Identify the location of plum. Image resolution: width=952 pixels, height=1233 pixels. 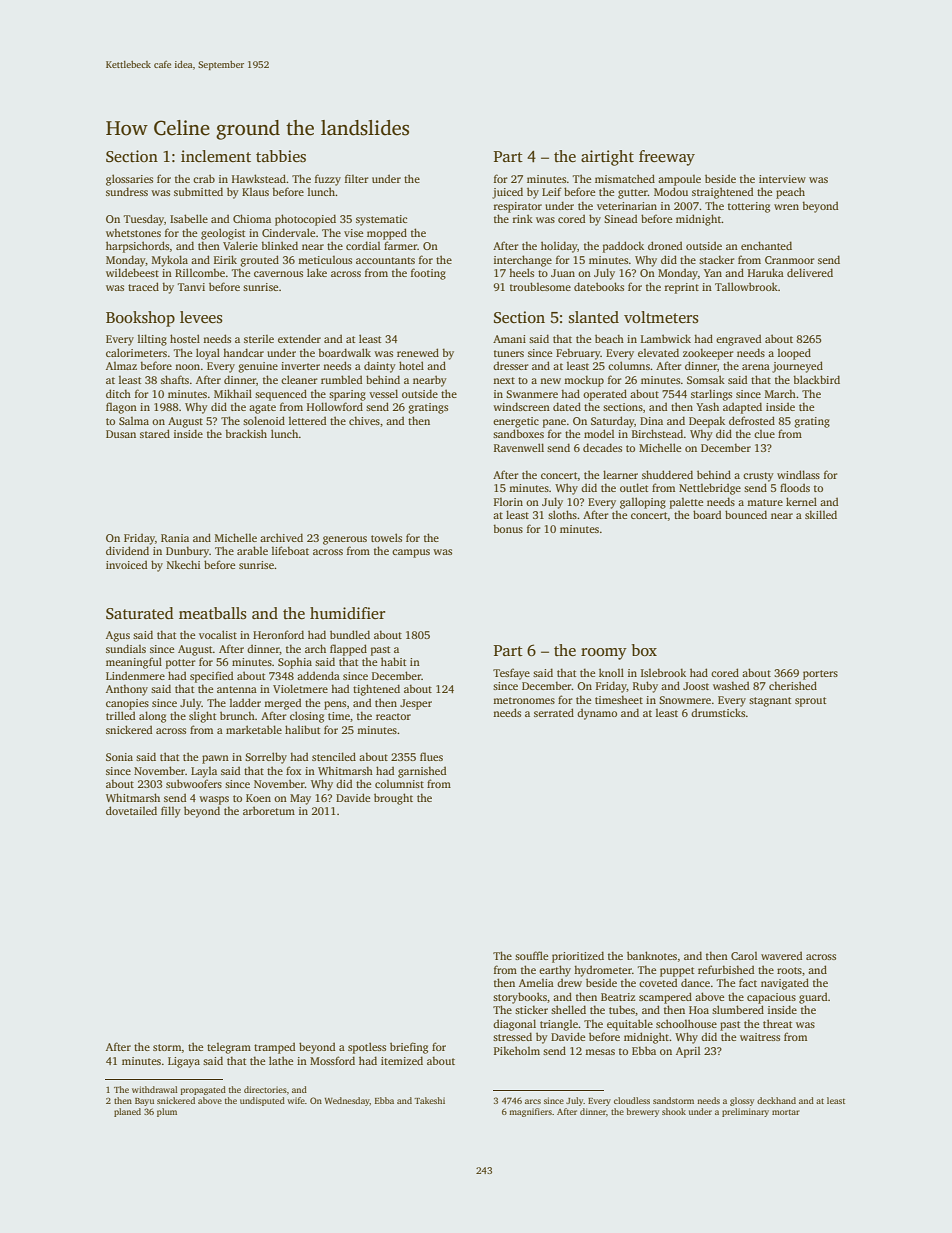
(167, 1112).
